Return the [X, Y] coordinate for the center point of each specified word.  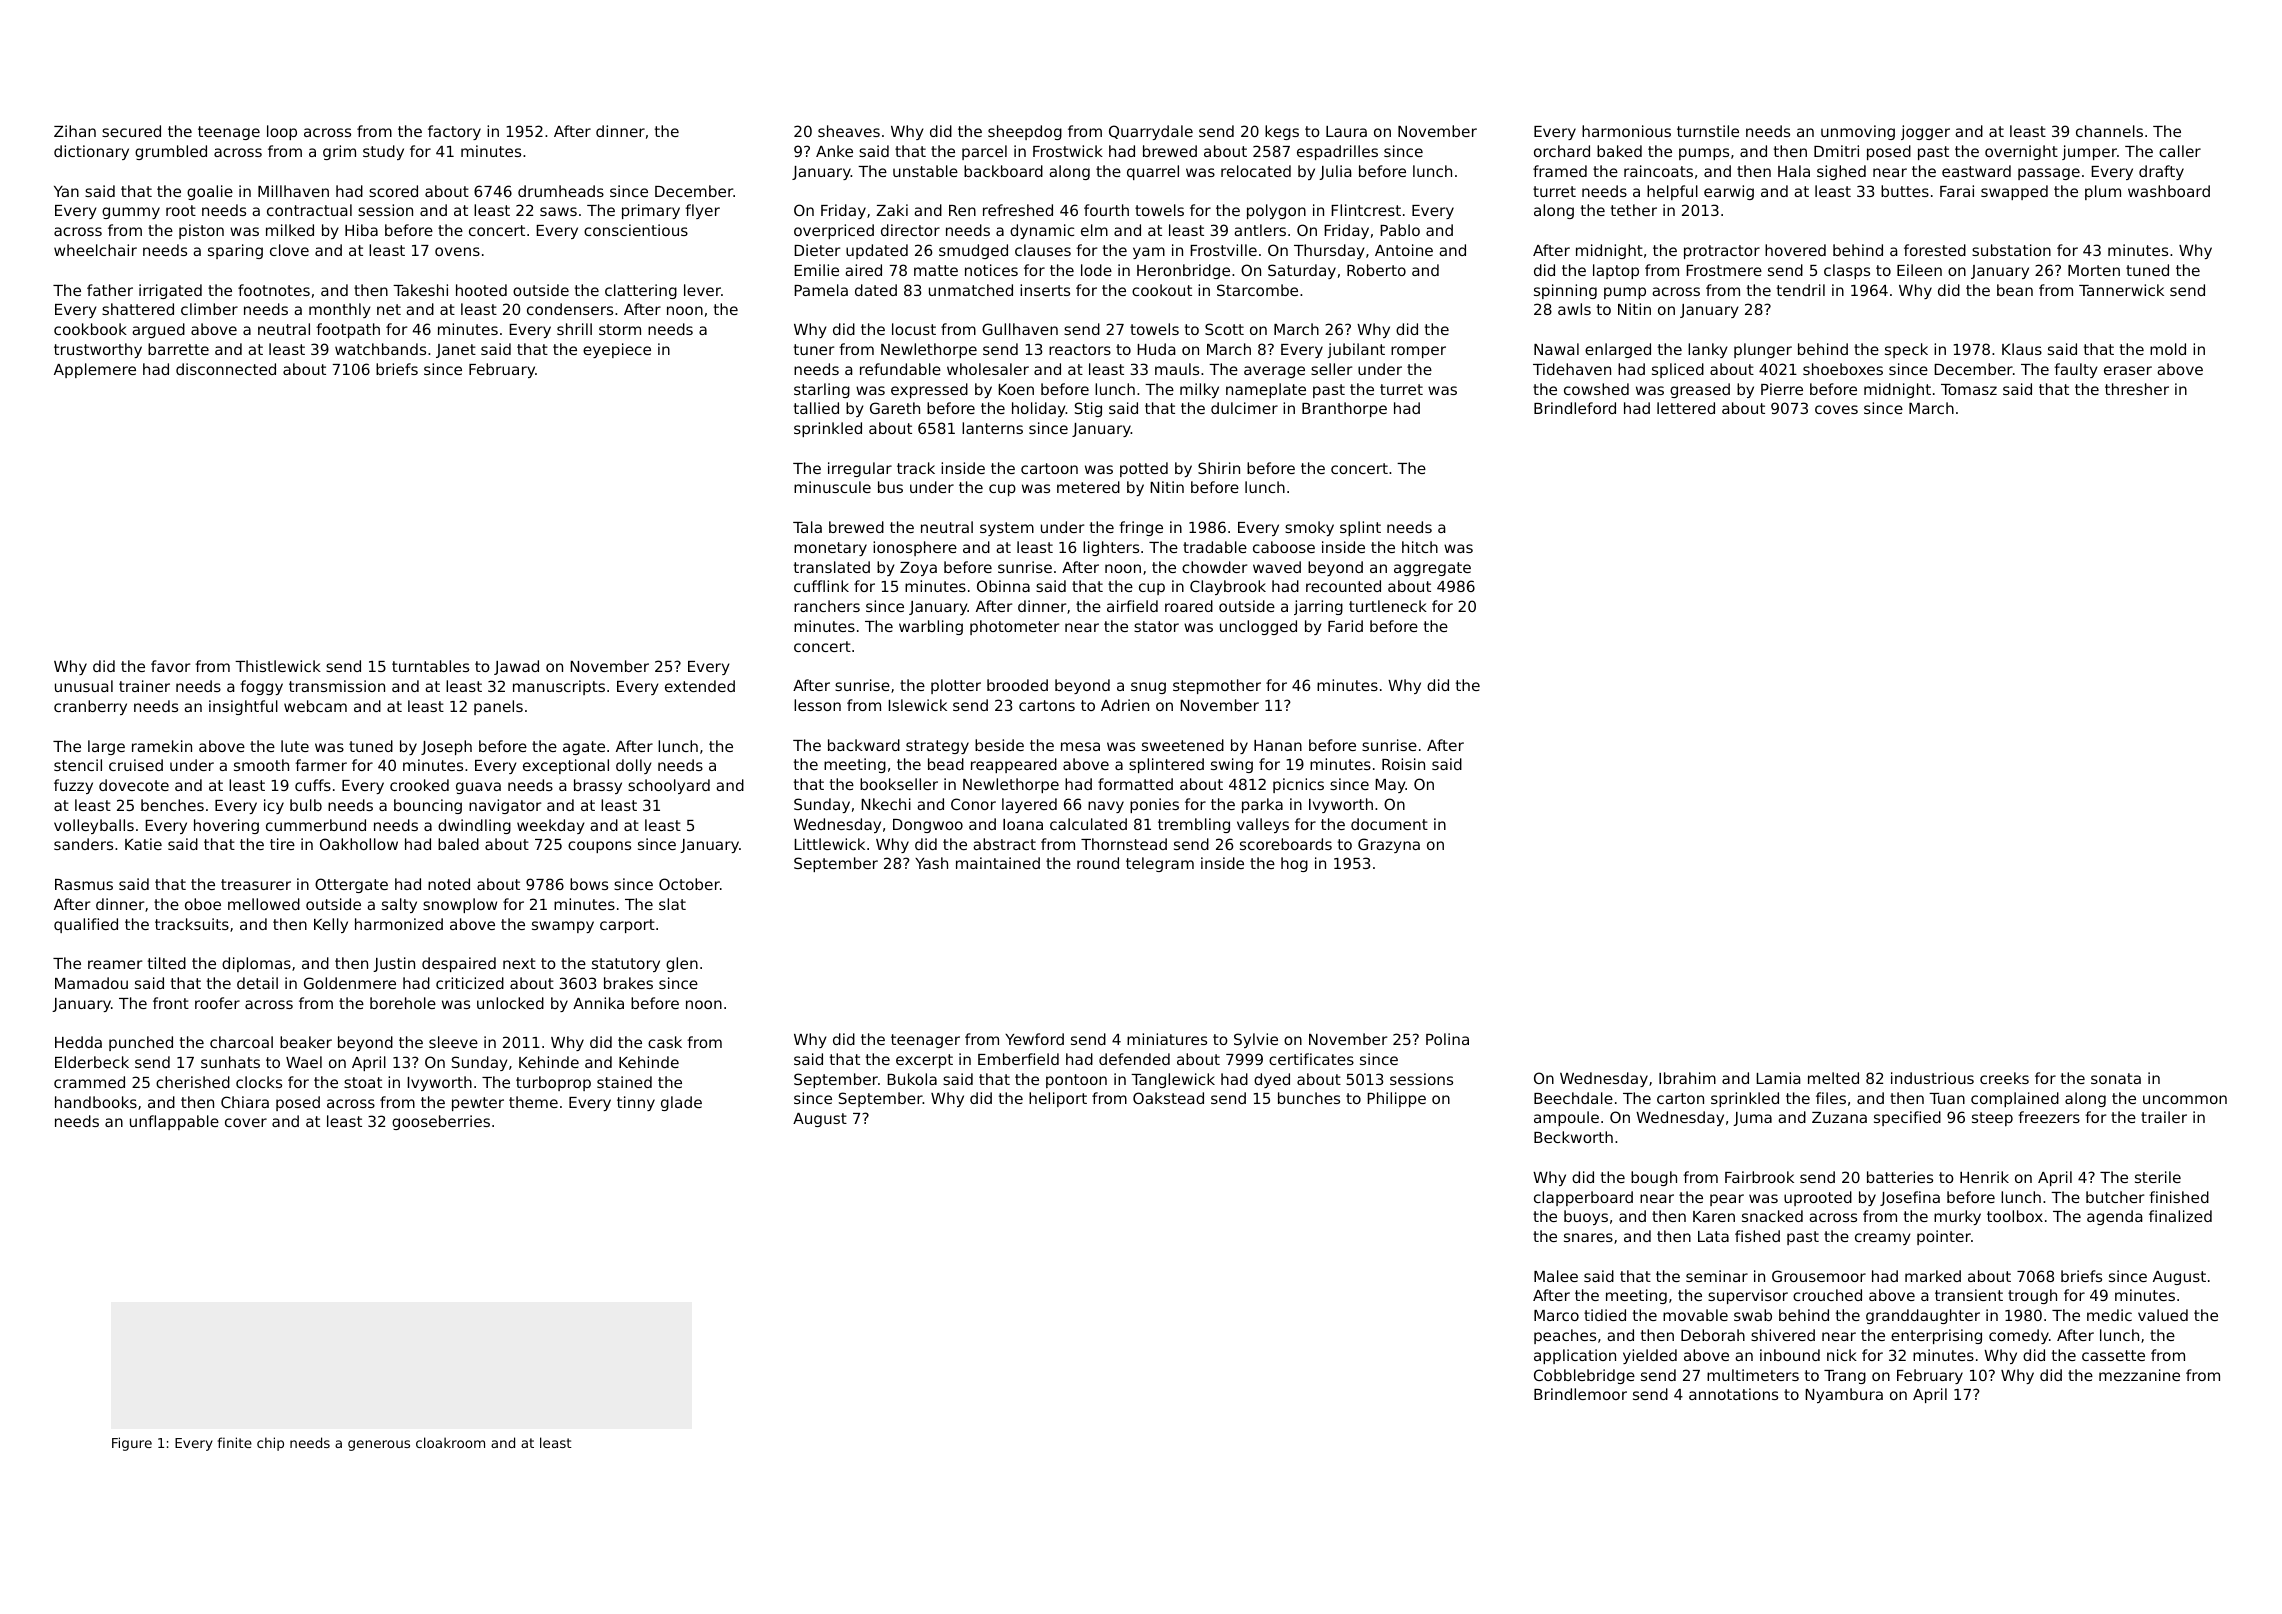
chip [270, 1444]
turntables [430, 666]
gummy [131, 213]
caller [2180, 151]
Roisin [1403, 764]
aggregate [1432, 569]
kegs [1282, 132]
